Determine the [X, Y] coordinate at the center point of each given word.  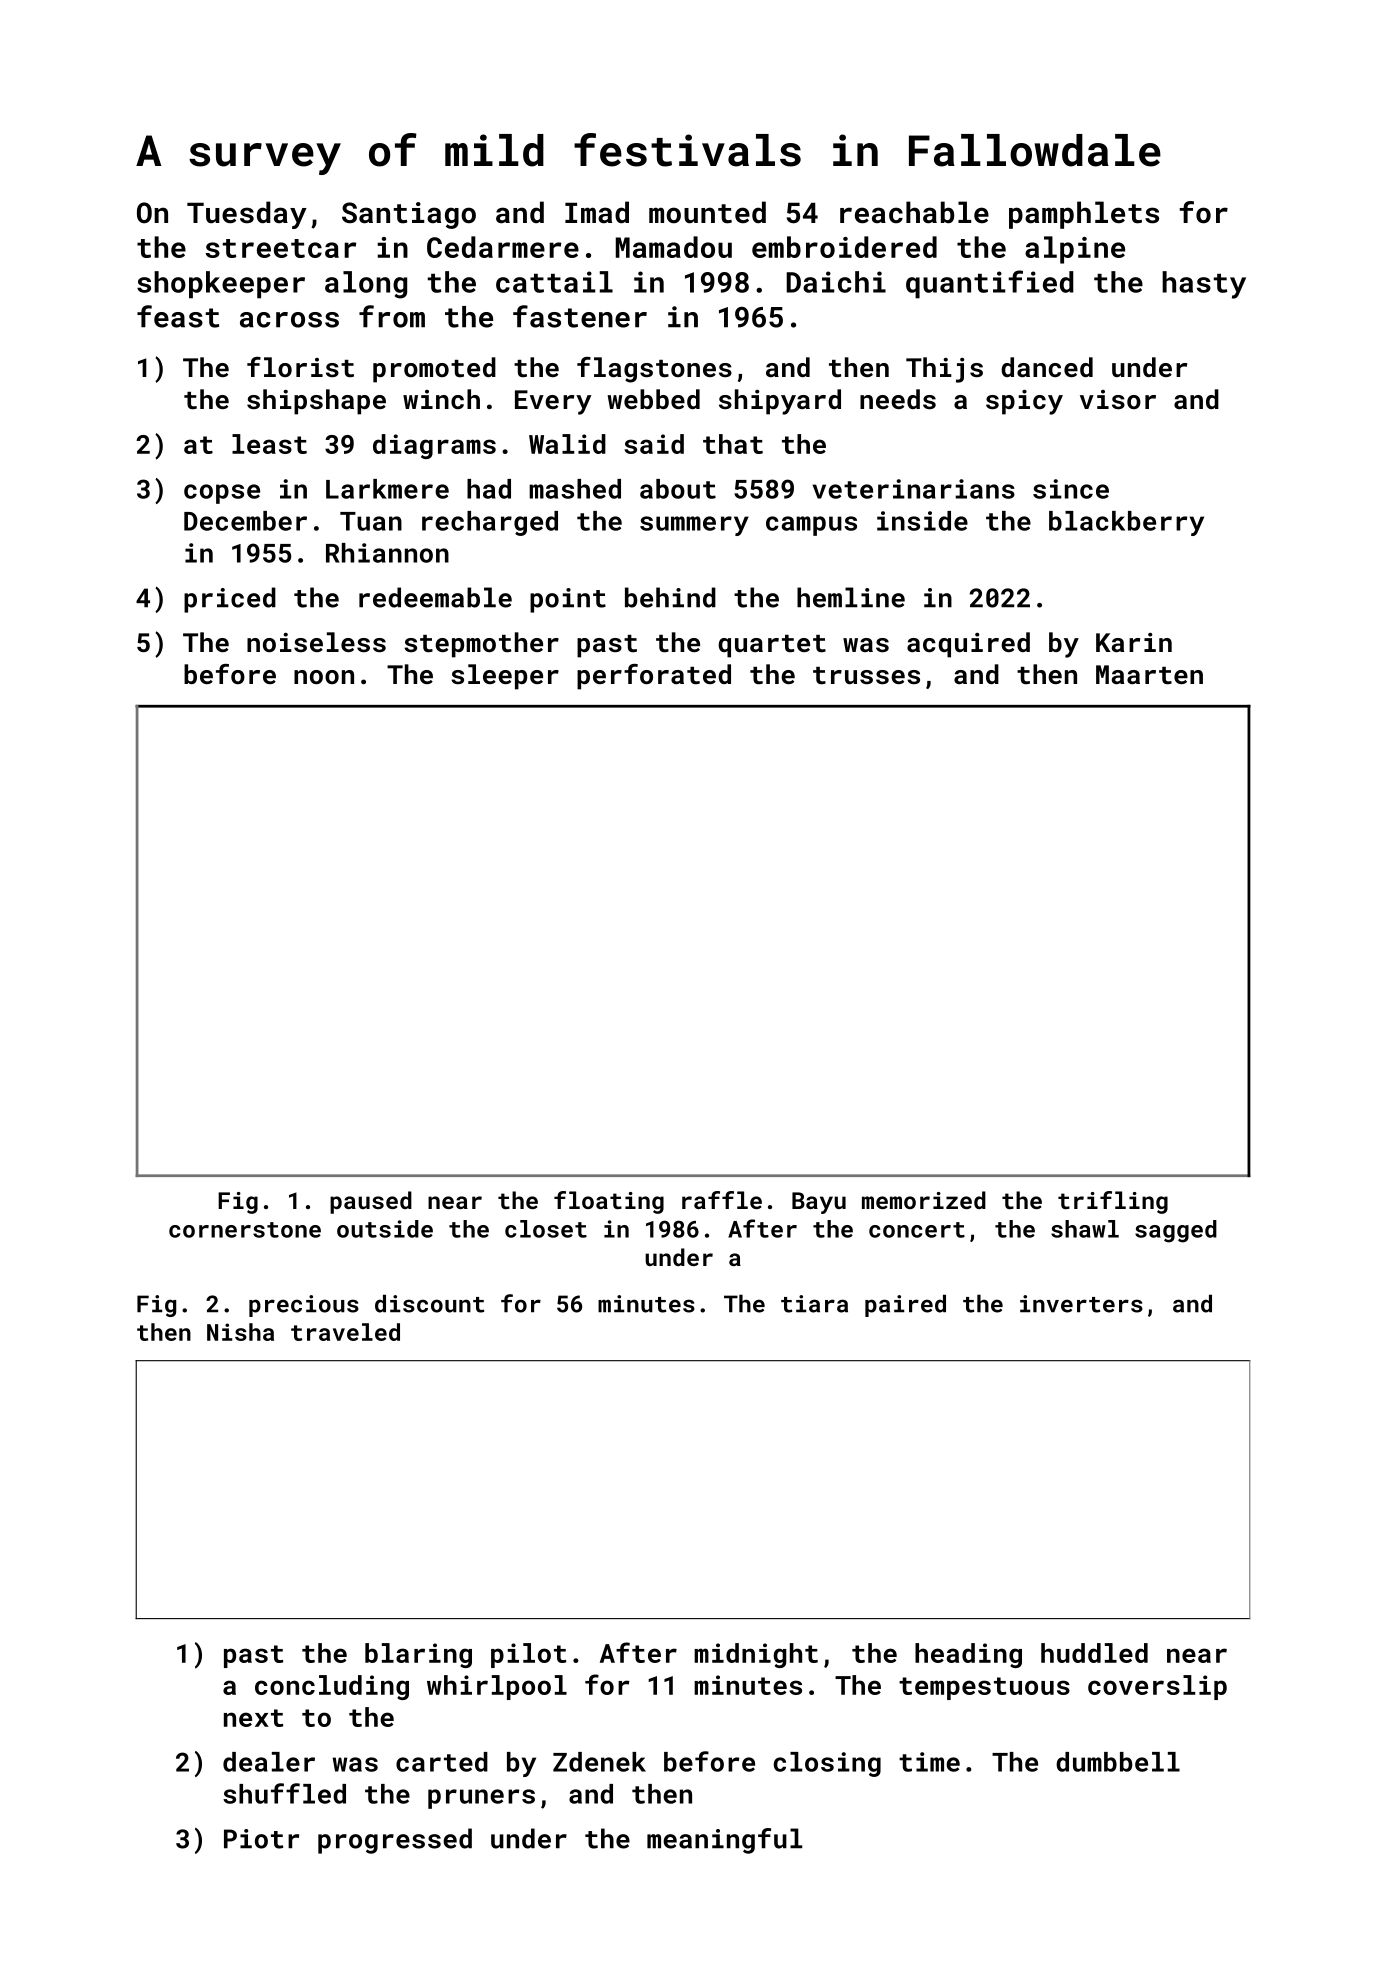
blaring [418, 1655]
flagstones [654, 370]
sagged [1176, 1231]
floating [609, 1202]
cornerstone [245, 1230]
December [245, 521]
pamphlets [1084, 215]
